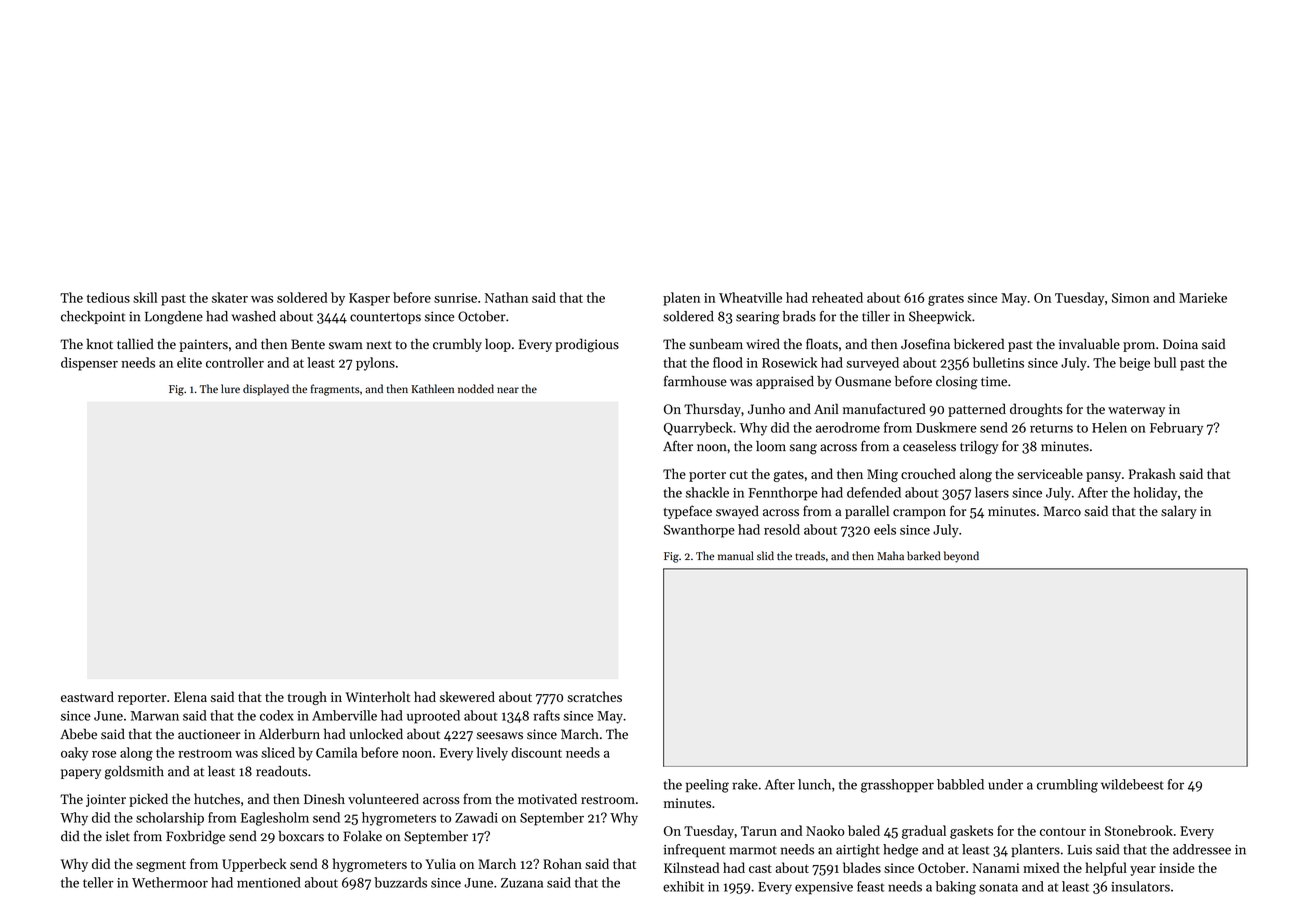 The image size is (1308, 924). I want to click on beyond, so click(961, 557).
